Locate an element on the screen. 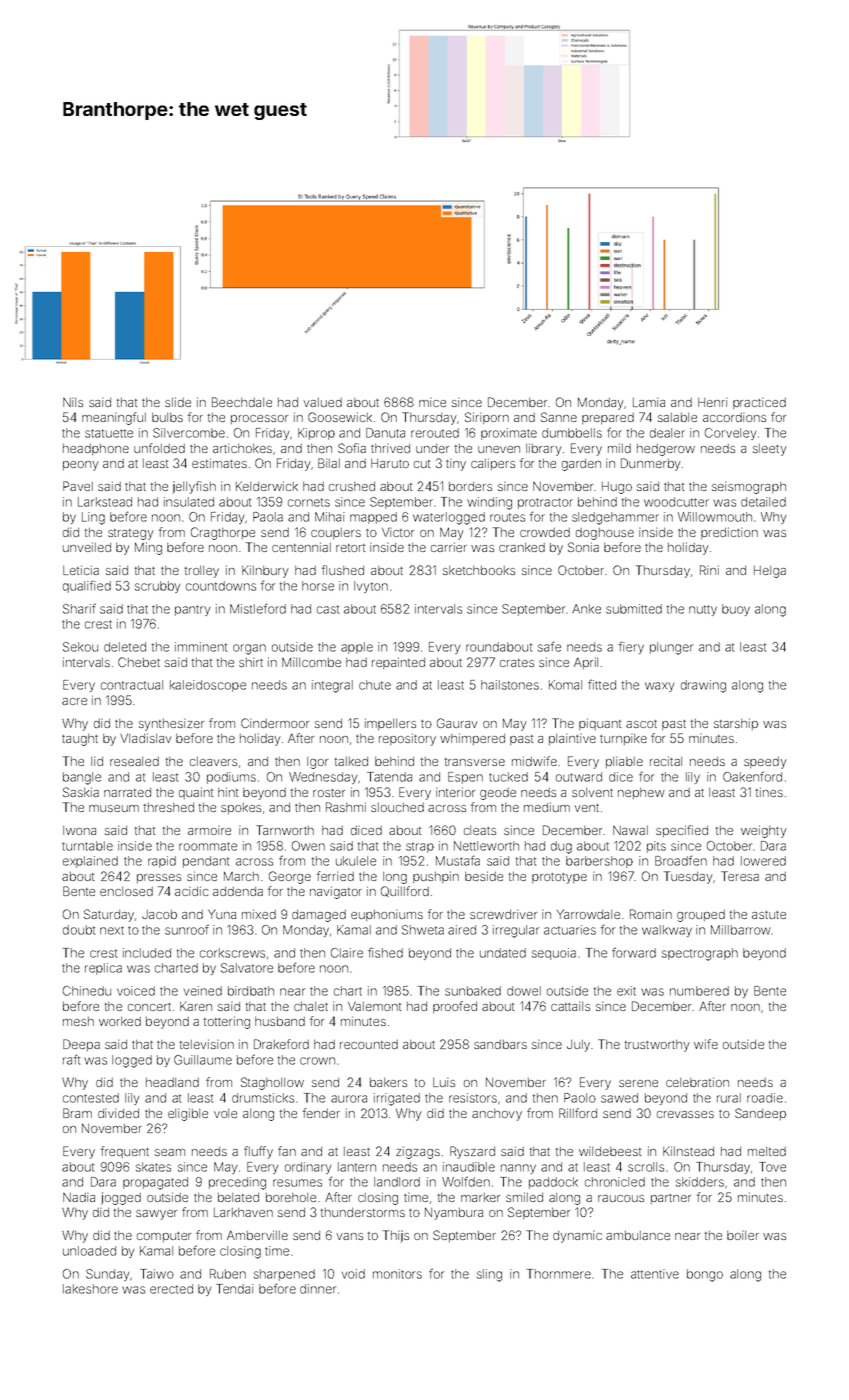 The image size is (849, 1400). Henri is located at coordinates (713, 402).
